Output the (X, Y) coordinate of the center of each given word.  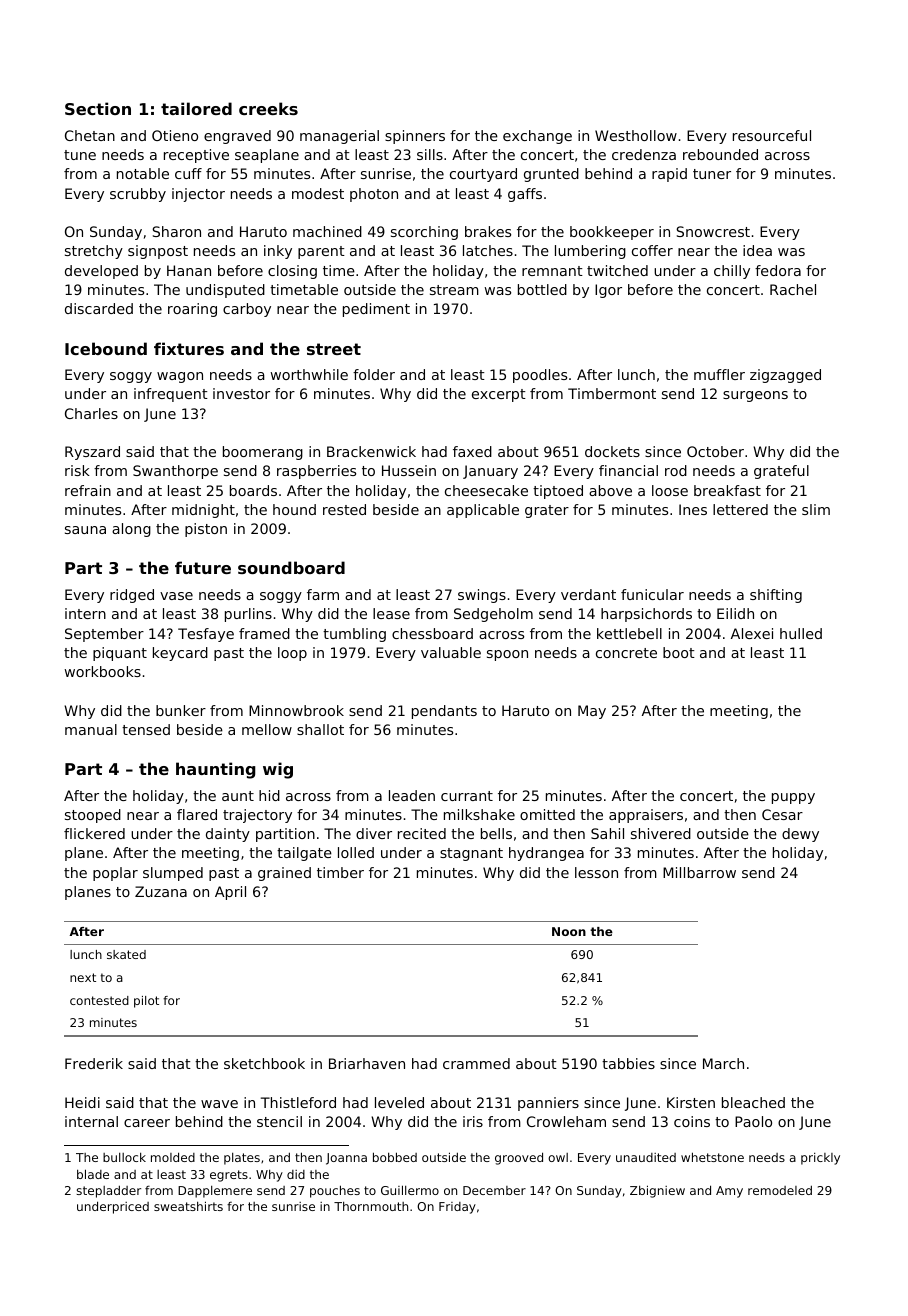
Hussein (409, 470)
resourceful (772, 135)
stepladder (108, 1191)
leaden (412, 795)
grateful (781, 472)
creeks (268, 108)
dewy (800, 835)
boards (253, 490)
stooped (93, 816)
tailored (196, 108)
